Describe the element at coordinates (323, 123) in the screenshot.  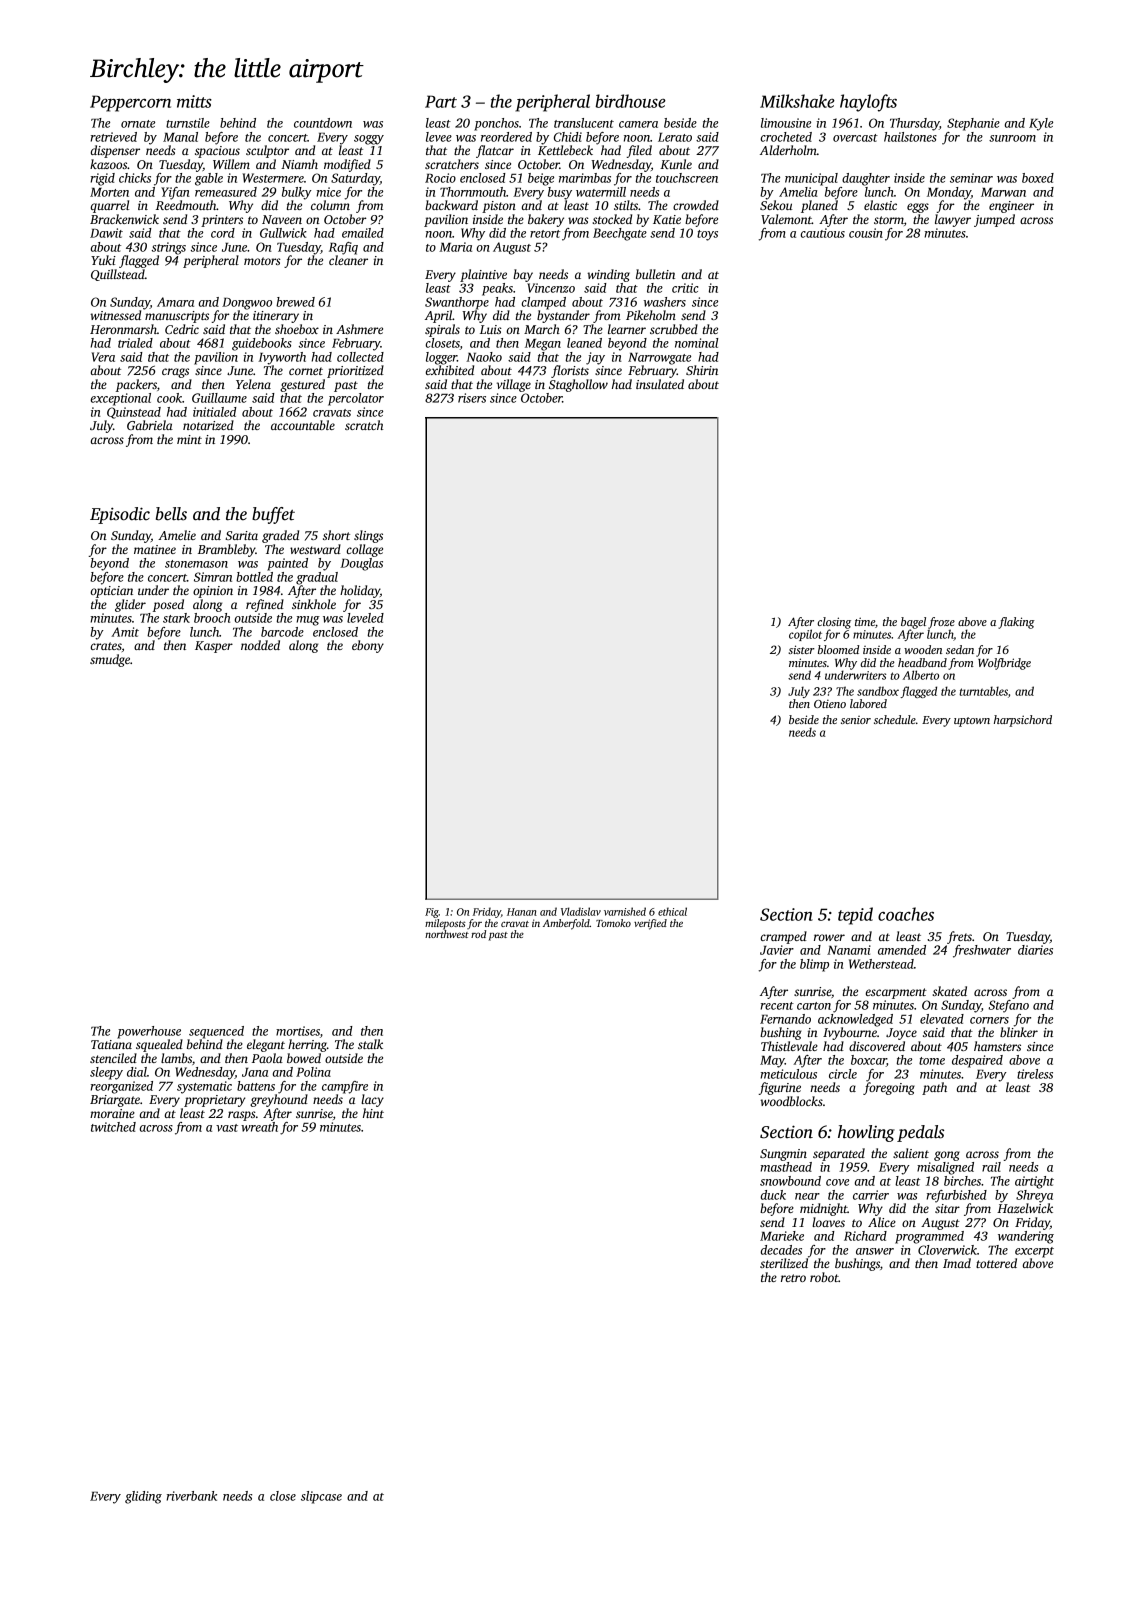
I see `countdown` at that location.
